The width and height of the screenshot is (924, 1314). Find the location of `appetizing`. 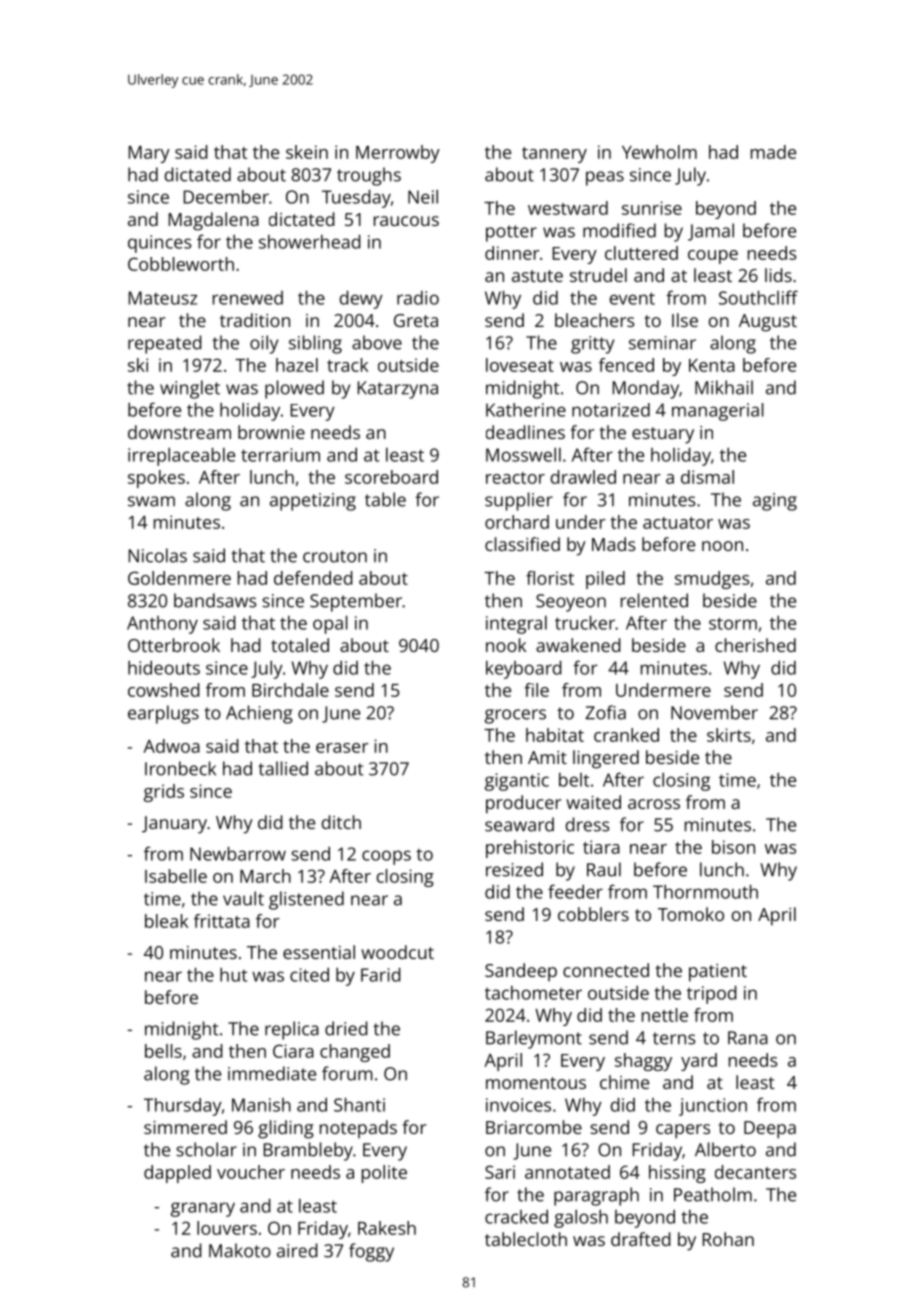

appetizing is located at coordinates (313, 502).
